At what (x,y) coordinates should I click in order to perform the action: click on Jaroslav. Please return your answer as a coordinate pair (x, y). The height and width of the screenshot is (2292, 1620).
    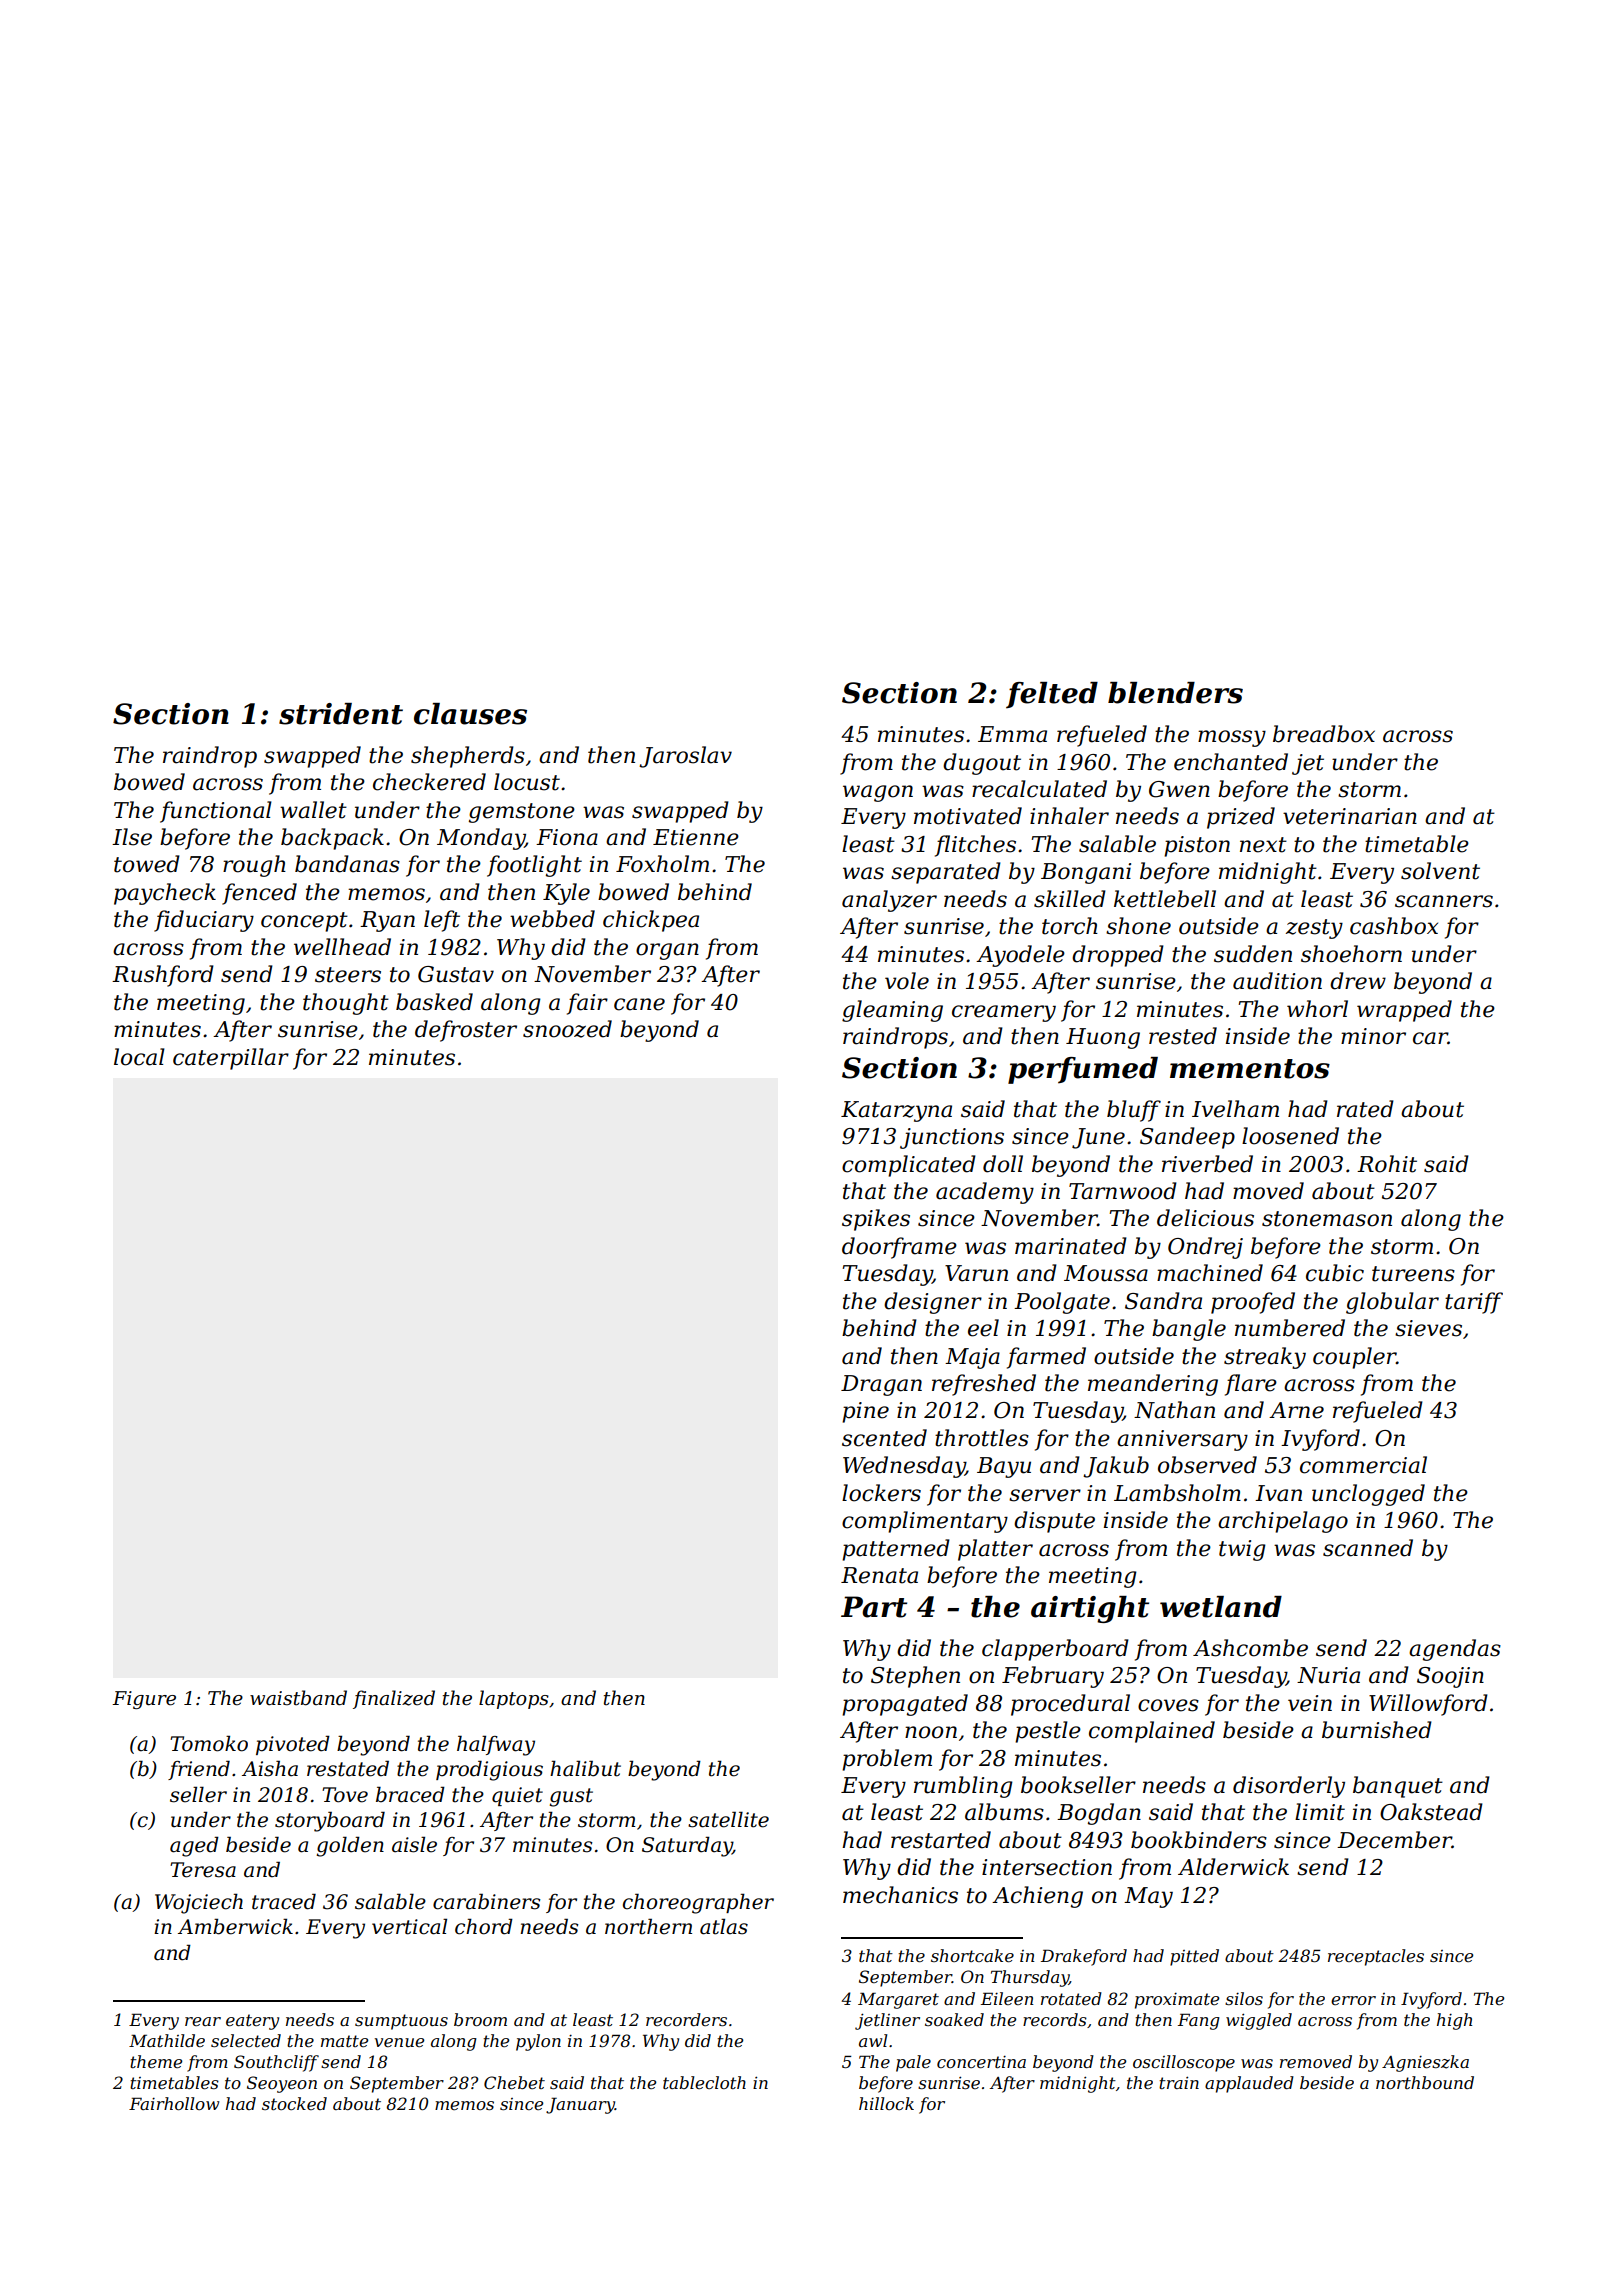
    Looking at the image, I should click on (685, 757).
